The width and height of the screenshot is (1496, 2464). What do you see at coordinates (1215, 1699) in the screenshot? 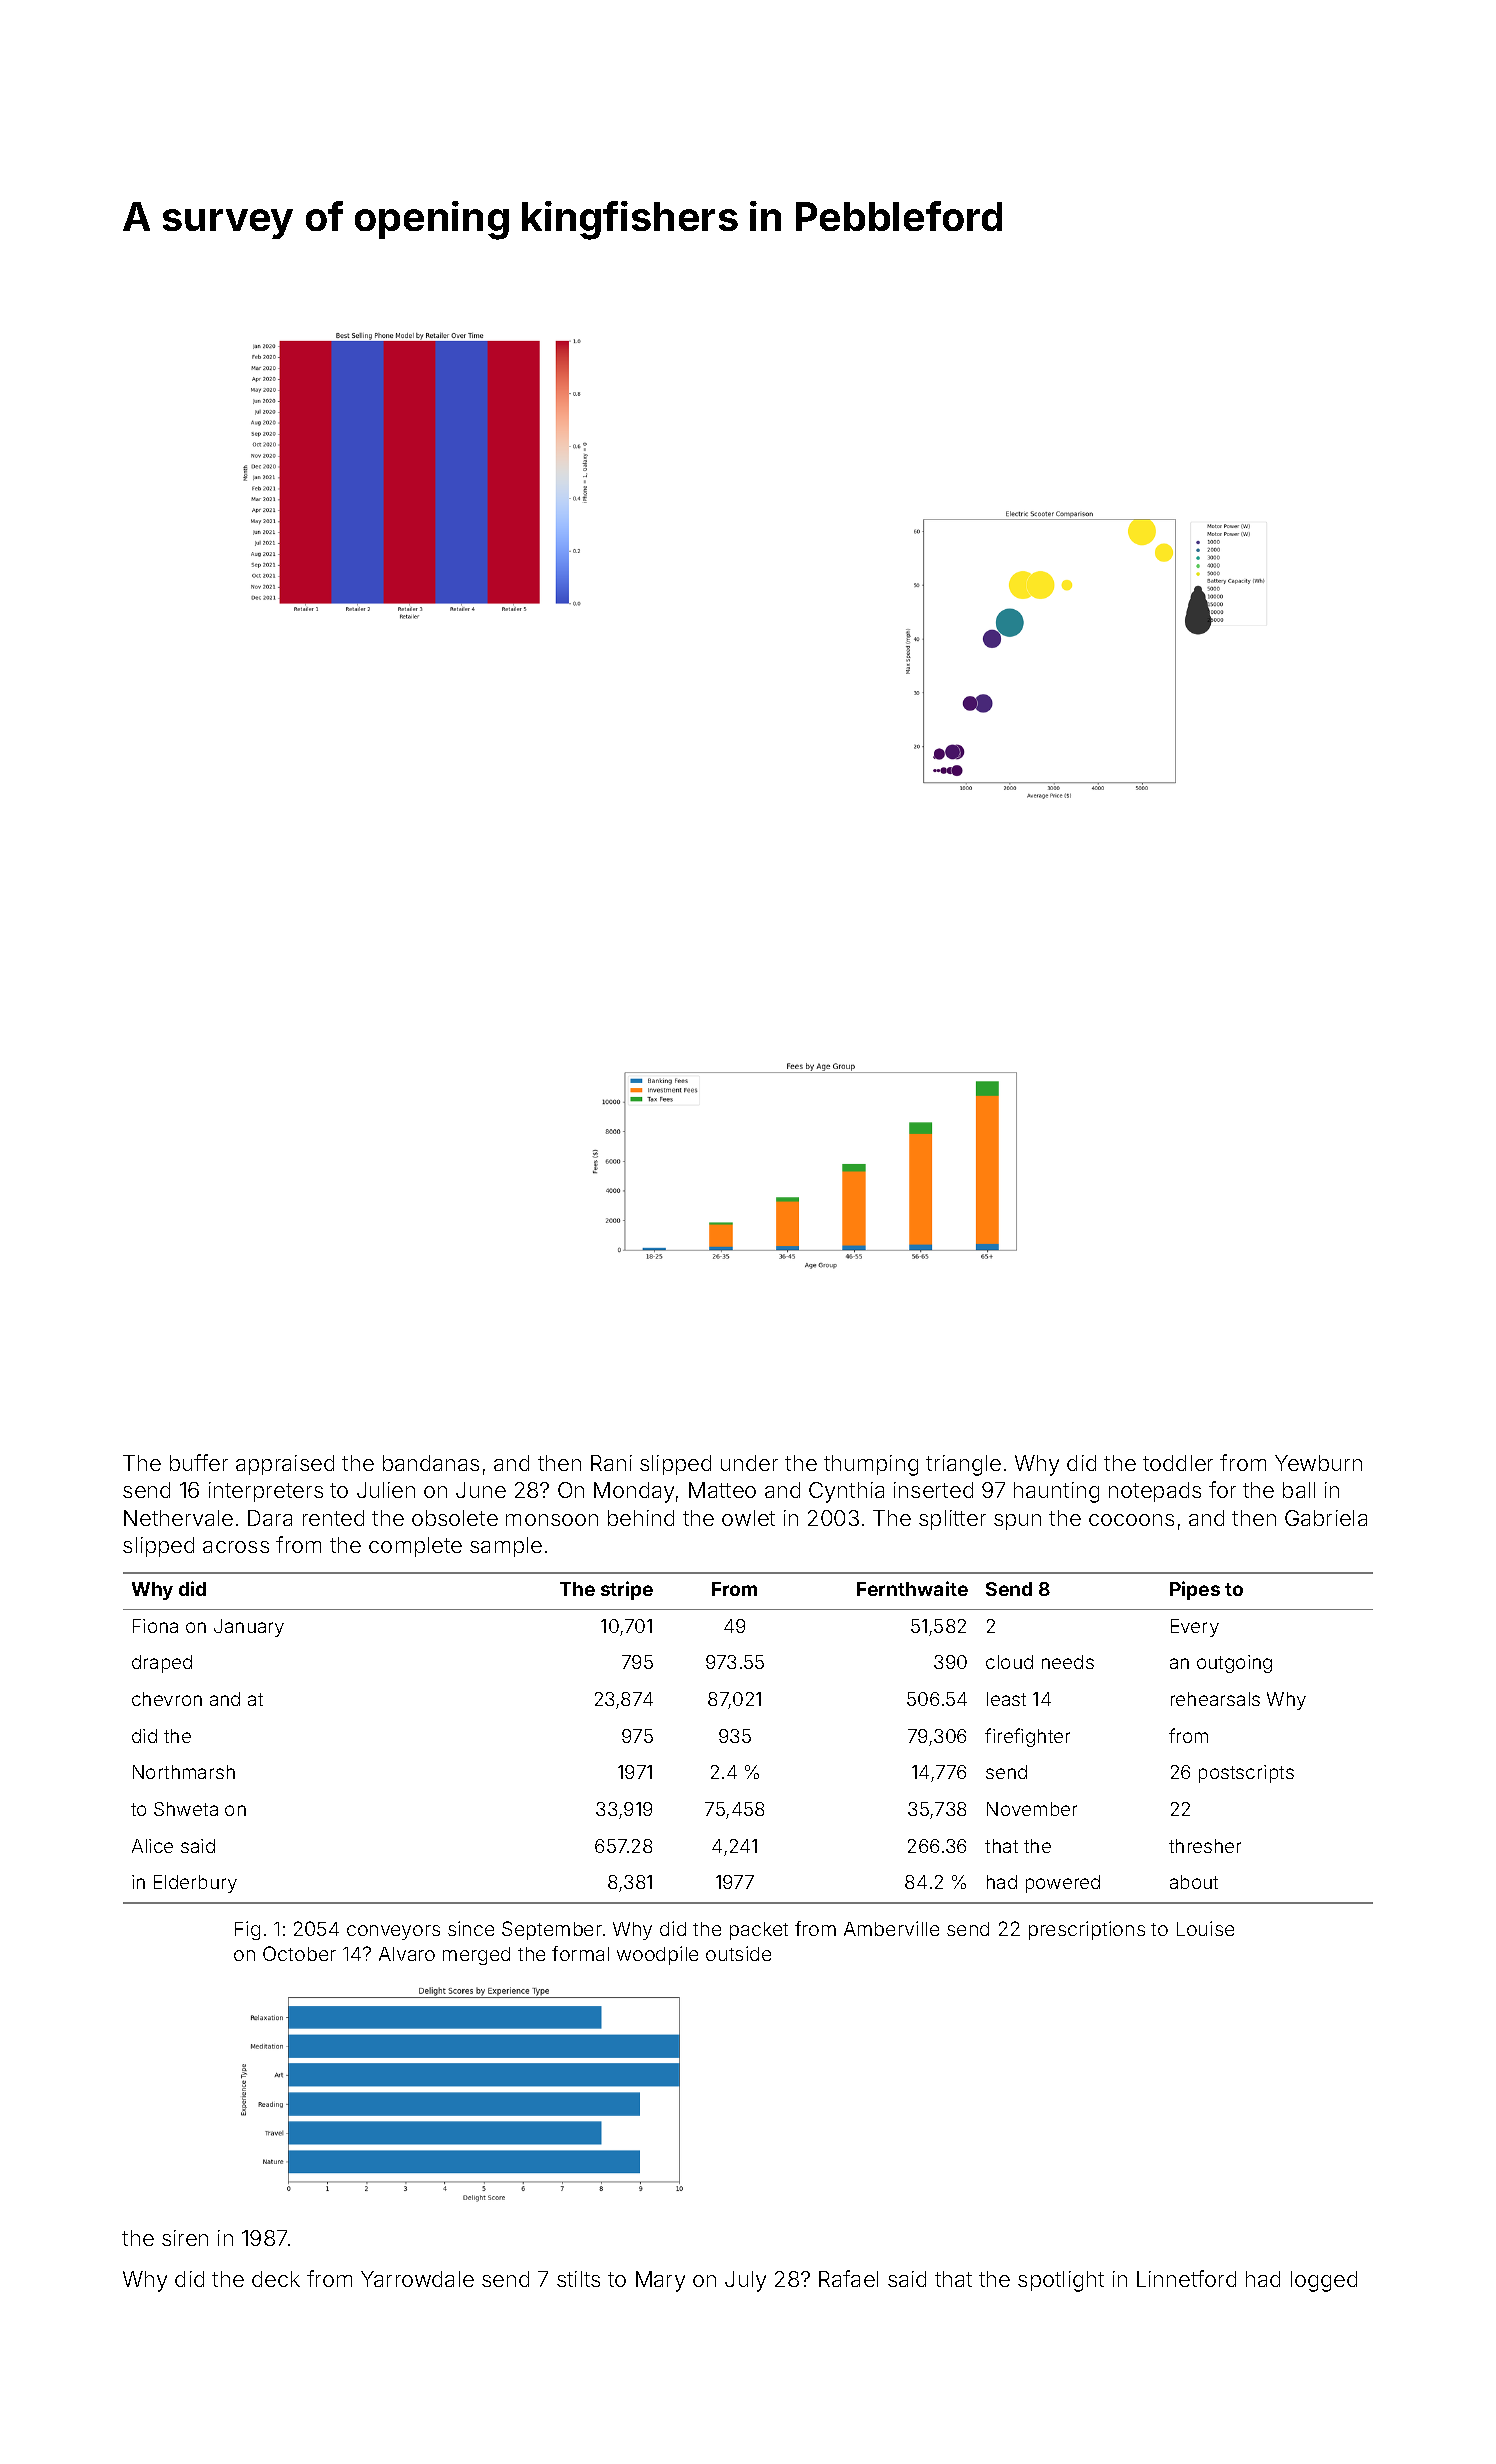
I see `rehearsals` at bounding box center [1215, 1699].
